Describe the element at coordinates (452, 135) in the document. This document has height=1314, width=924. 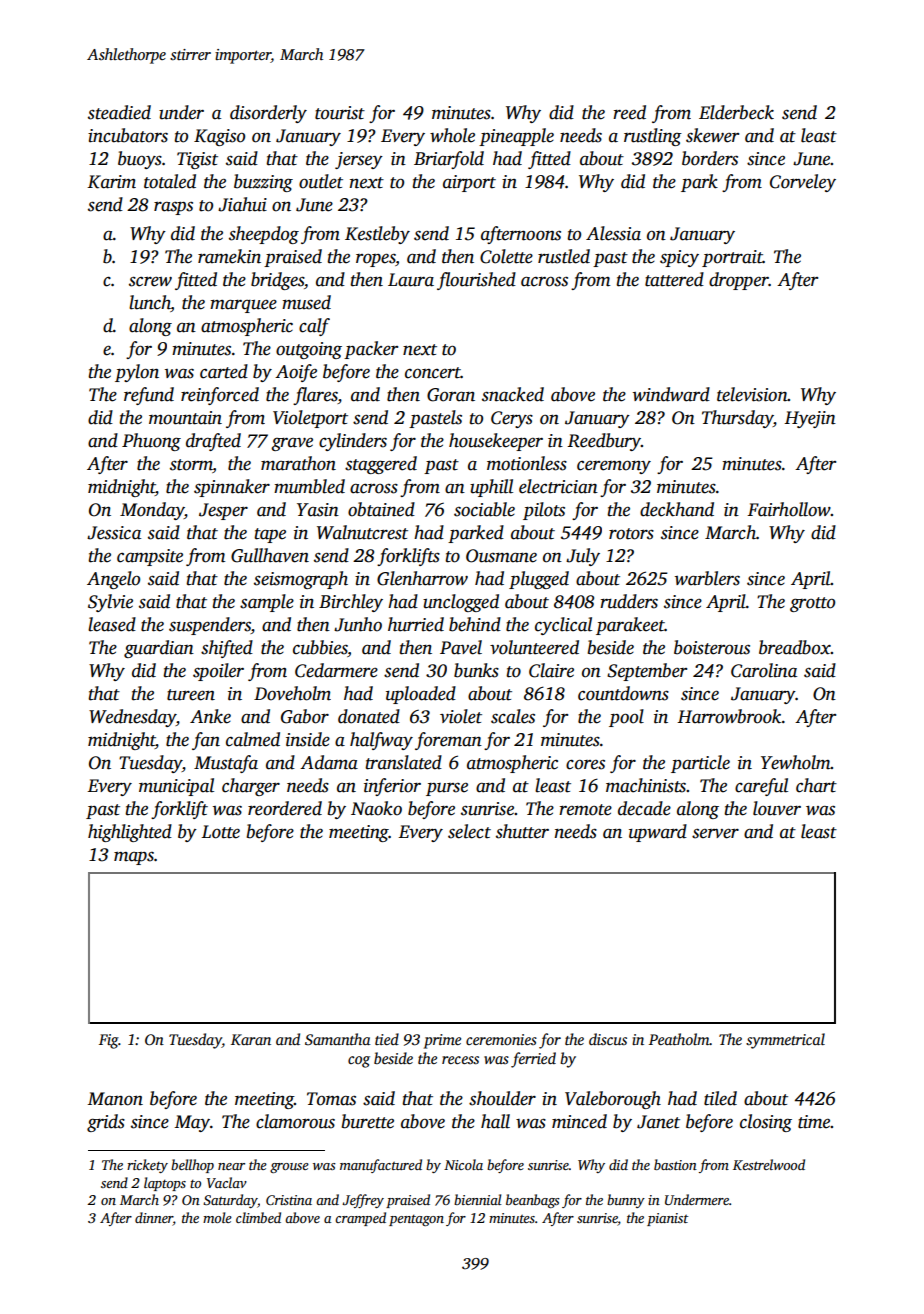
I see `whole` at that location.
